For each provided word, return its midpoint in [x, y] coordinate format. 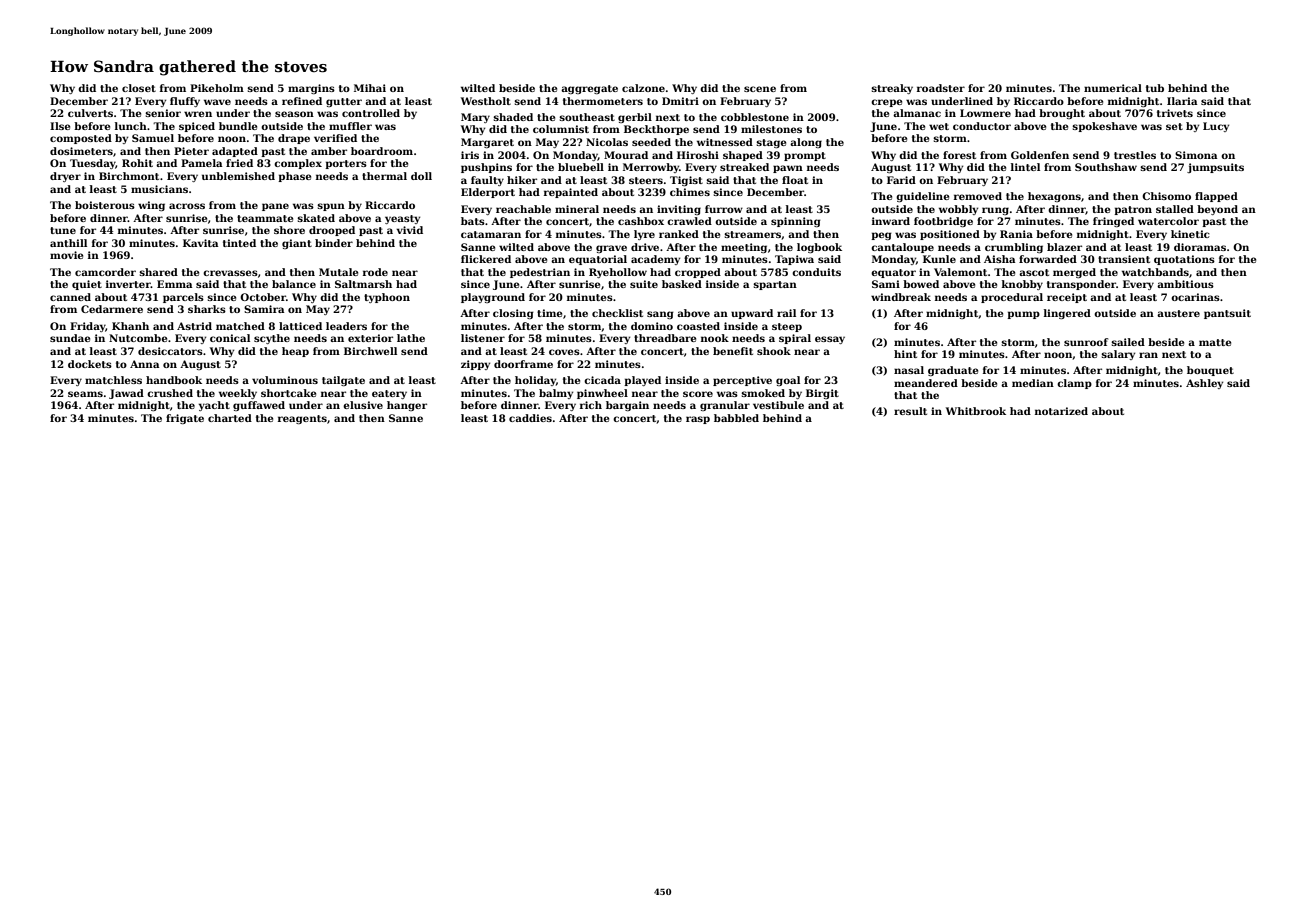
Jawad [126, 394]
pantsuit [1227, 314]
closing [513, 314]
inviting [679, 210]
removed [978, 196]
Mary [475, 118]
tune [63, 230]
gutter [344, 102]
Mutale [338, 272]
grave [611, 249]
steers [646, 180]
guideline [922, 197]
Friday [88, 327]
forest [959, 155]
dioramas [1200, 247]
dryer [65, 177]
